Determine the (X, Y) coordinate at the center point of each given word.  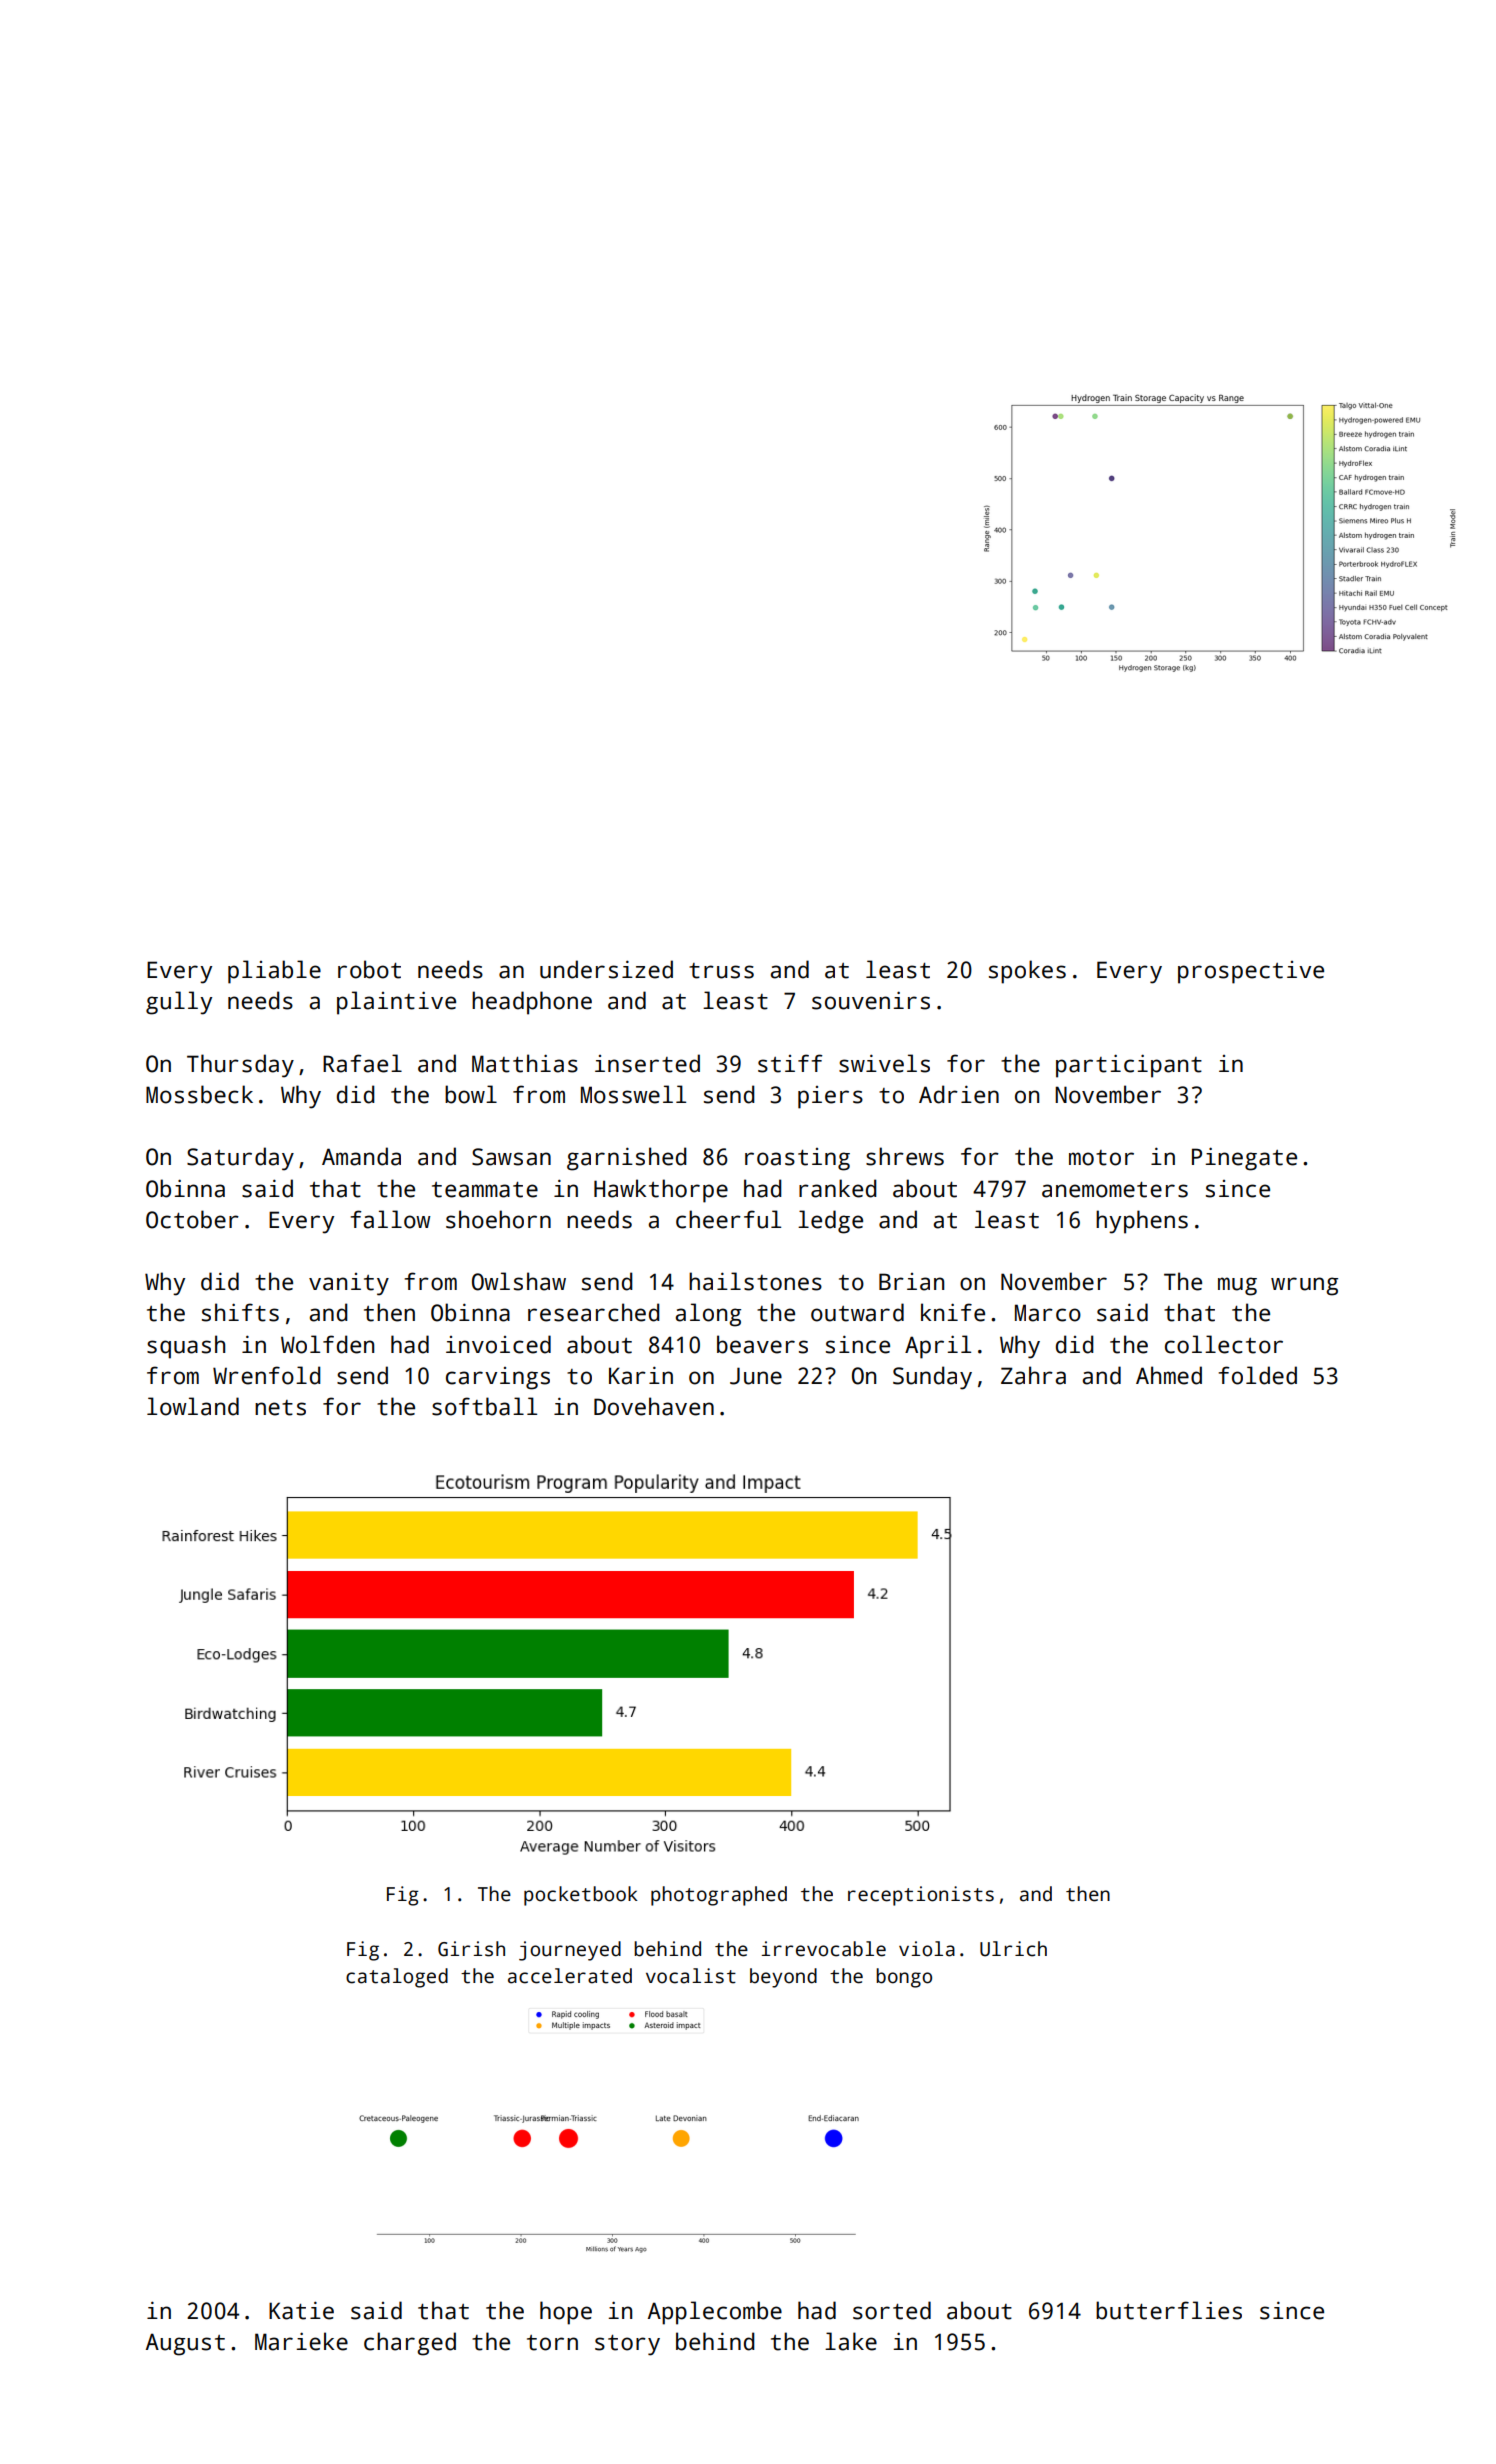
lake (851, 2341)
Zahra (1033, 1375)
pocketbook (581, 1896)
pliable (274, 972)
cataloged (397, 1978)
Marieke (301, 2341)
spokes (1027, 972)
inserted (647, 1063)
